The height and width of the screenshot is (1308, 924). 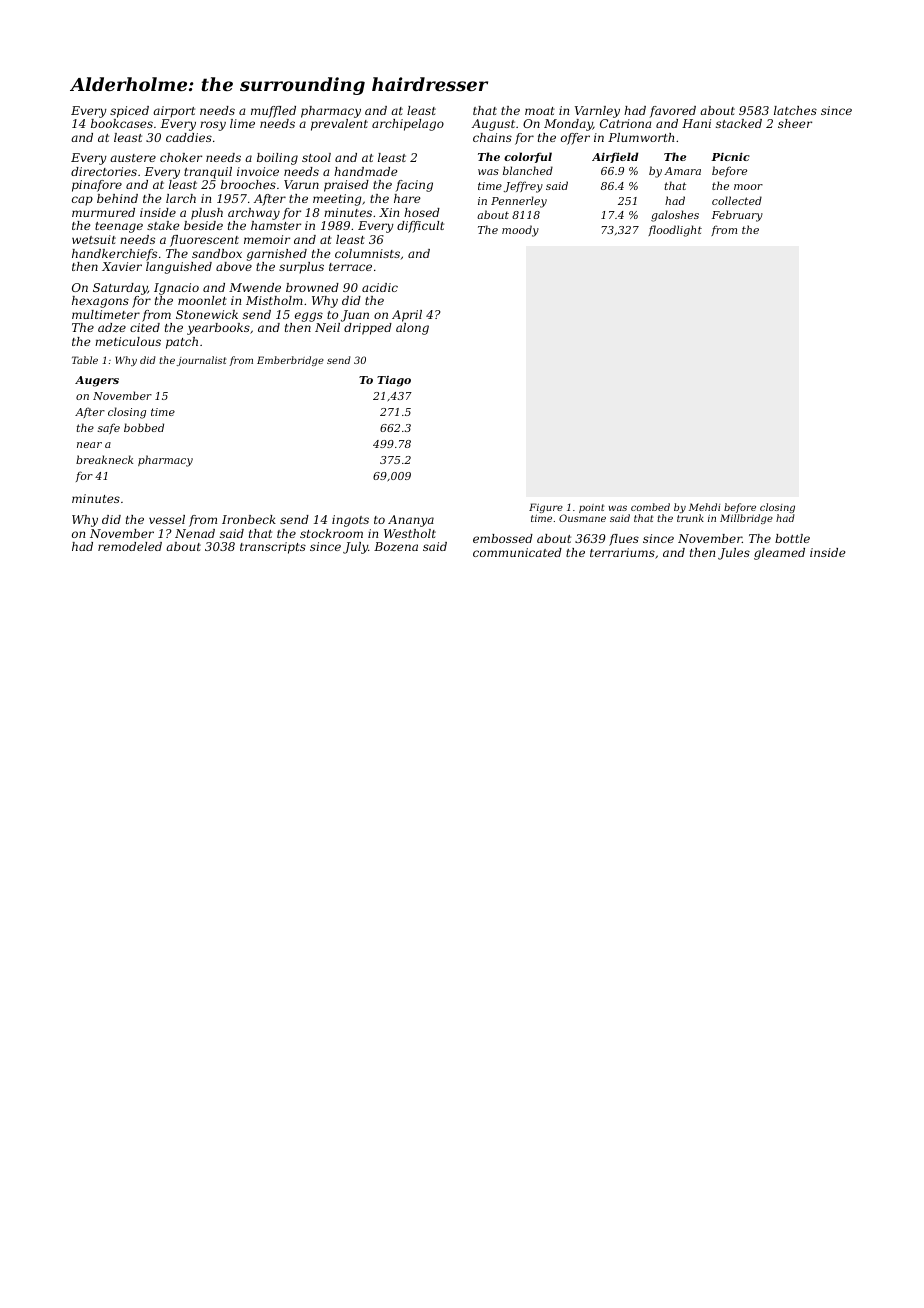 I want to click on moat, so click(x=540, y=111).
